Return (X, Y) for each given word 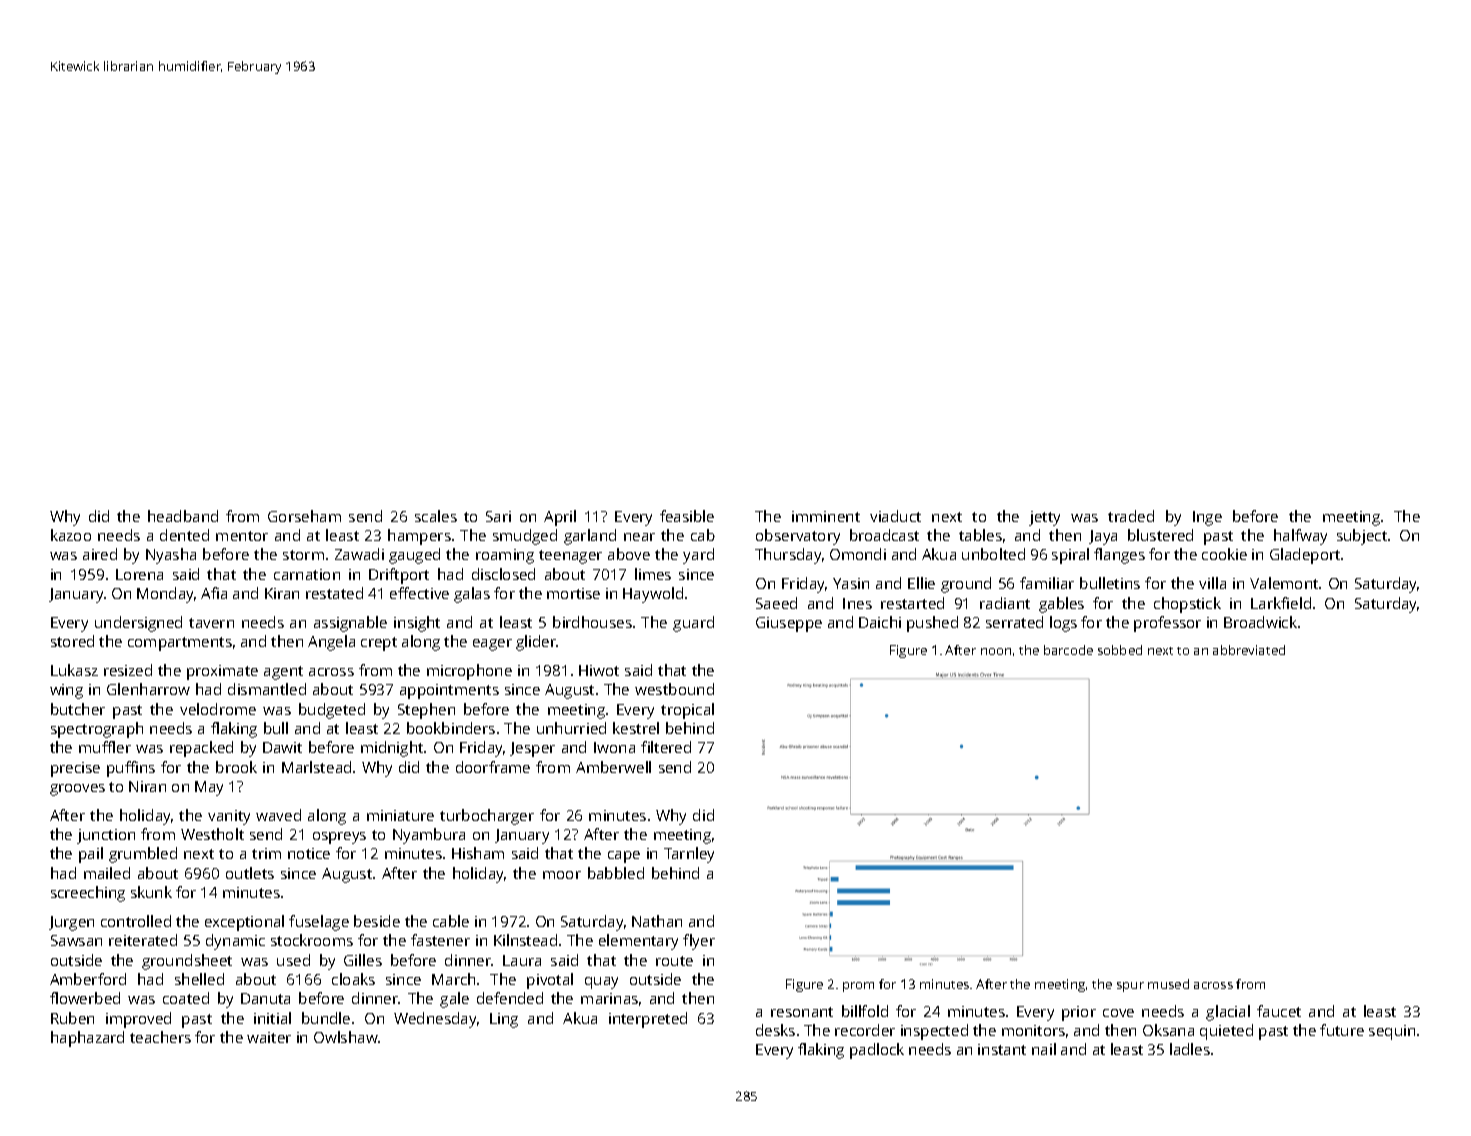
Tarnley (689, 855)
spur (1130, 987)
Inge (1207, 518)
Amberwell (613, 767)
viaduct (895, 516)
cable (451, 921)
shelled (199, 979)
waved (278, 815)
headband (183, 516)
